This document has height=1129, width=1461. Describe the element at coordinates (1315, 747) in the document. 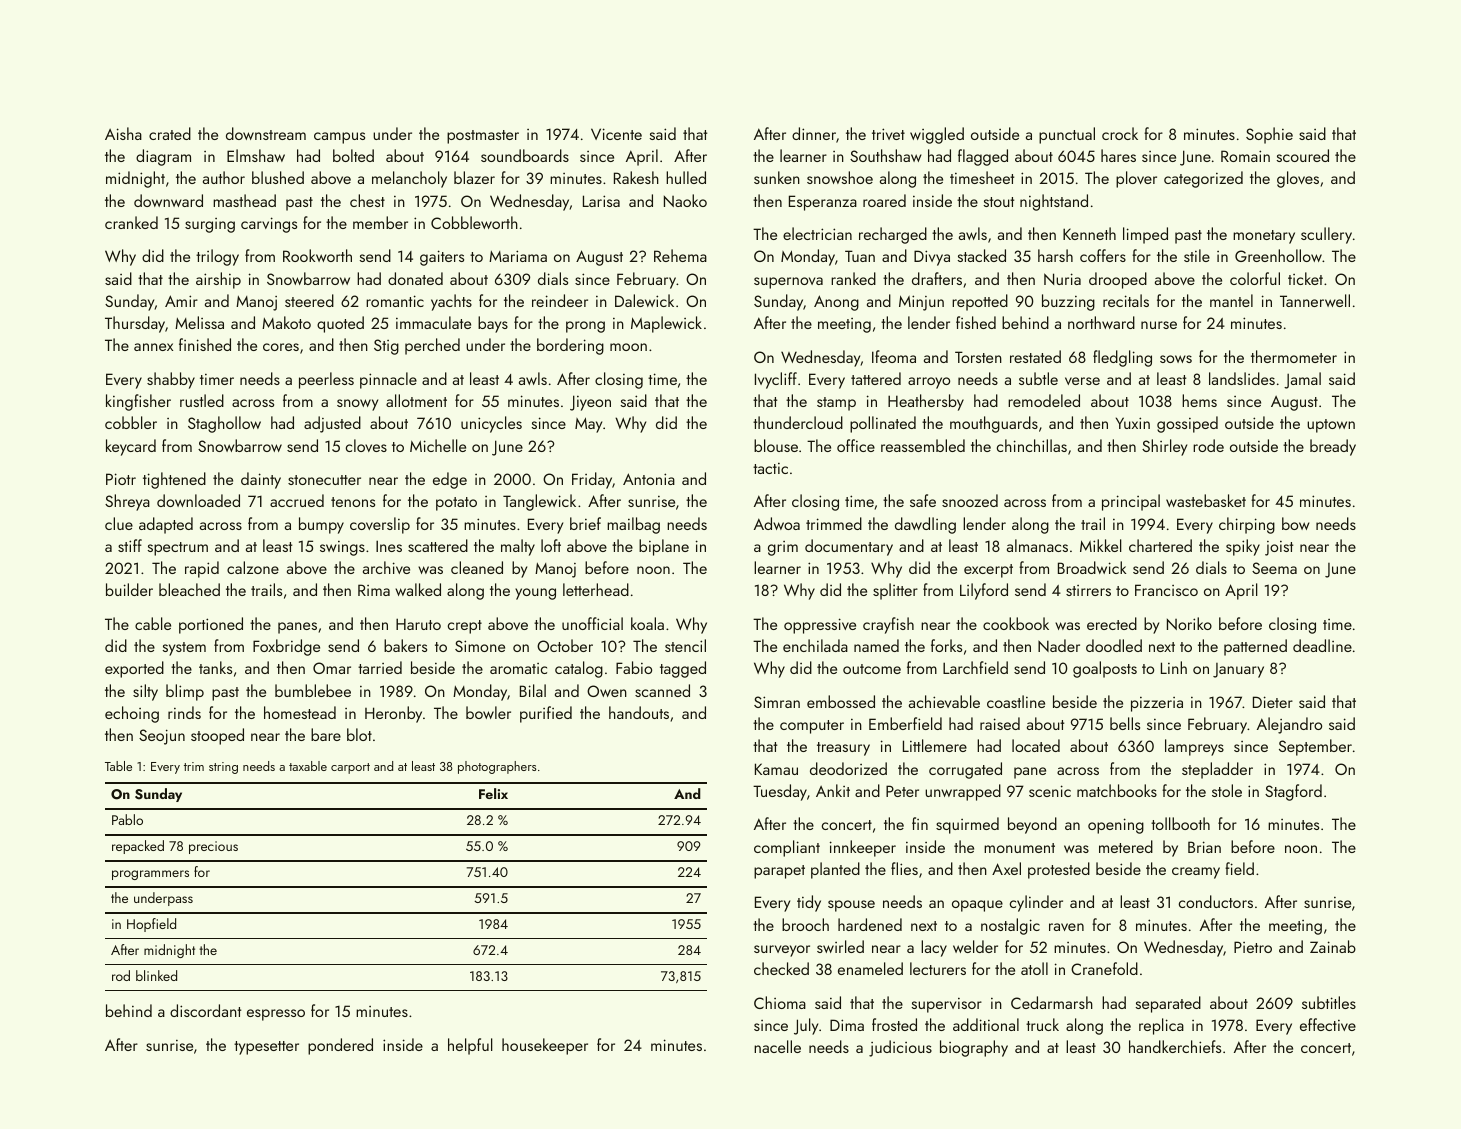

I see `September` at that location.
